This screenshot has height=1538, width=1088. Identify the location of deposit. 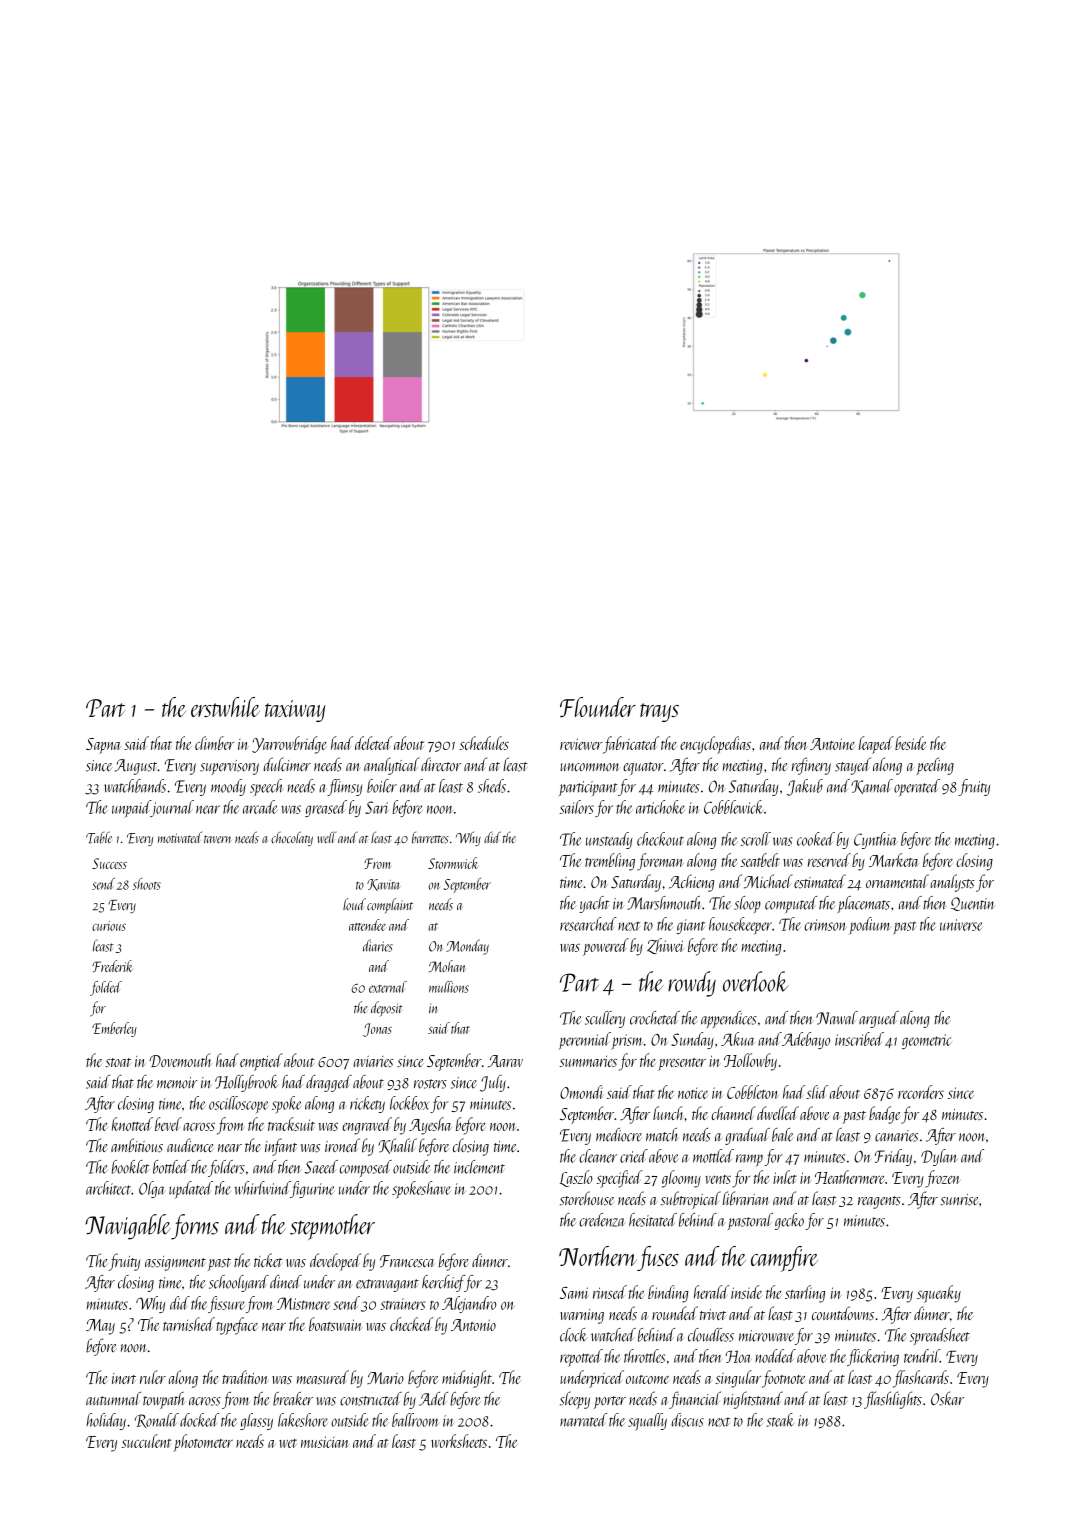
(387, 1009).
